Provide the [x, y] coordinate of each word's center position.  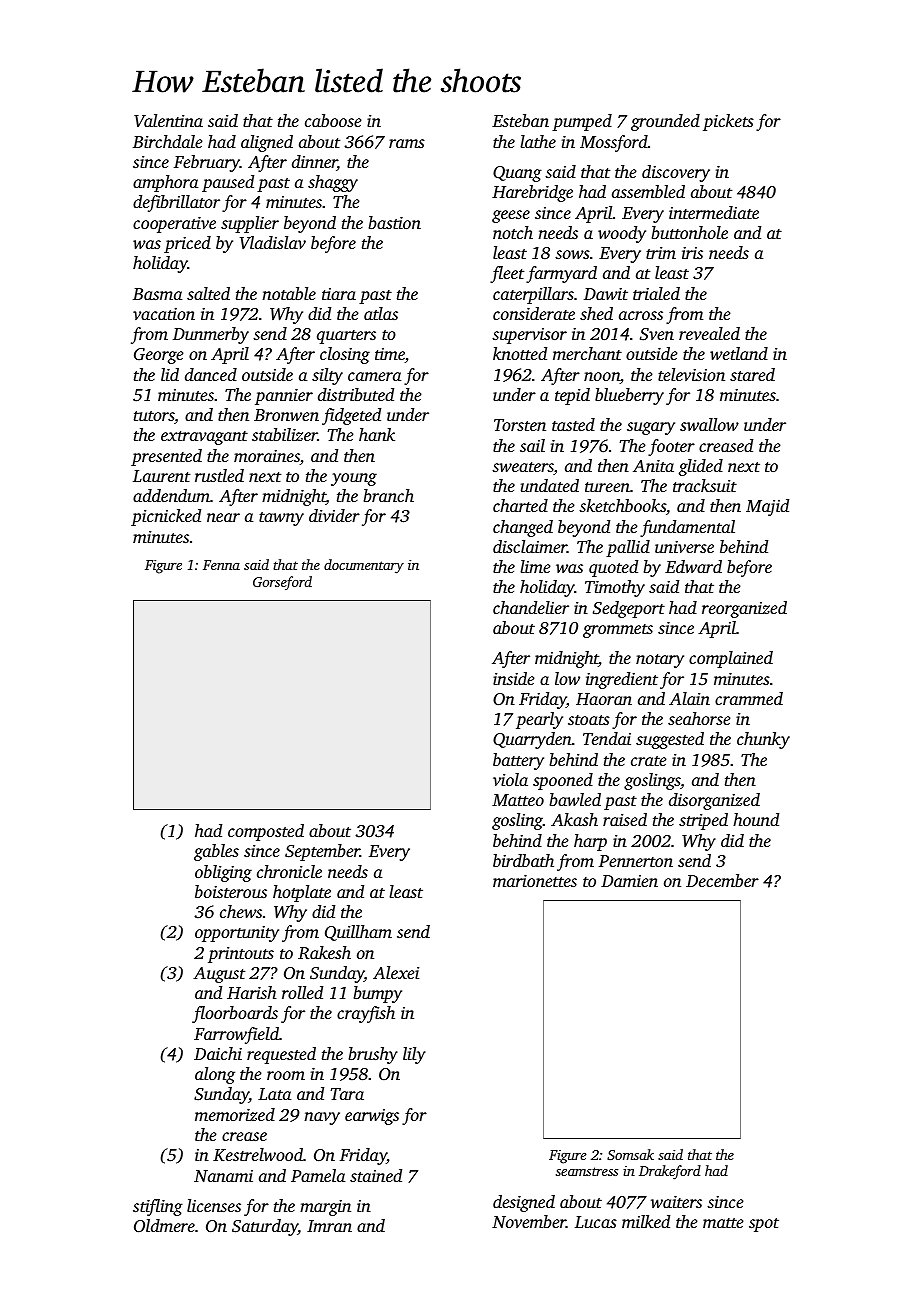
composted [266, 832]
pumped [582, 122]
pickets [728, 122]
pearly [539, 720]
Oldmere [164, 1226]
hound [756, 819]
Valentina [168, 120]
